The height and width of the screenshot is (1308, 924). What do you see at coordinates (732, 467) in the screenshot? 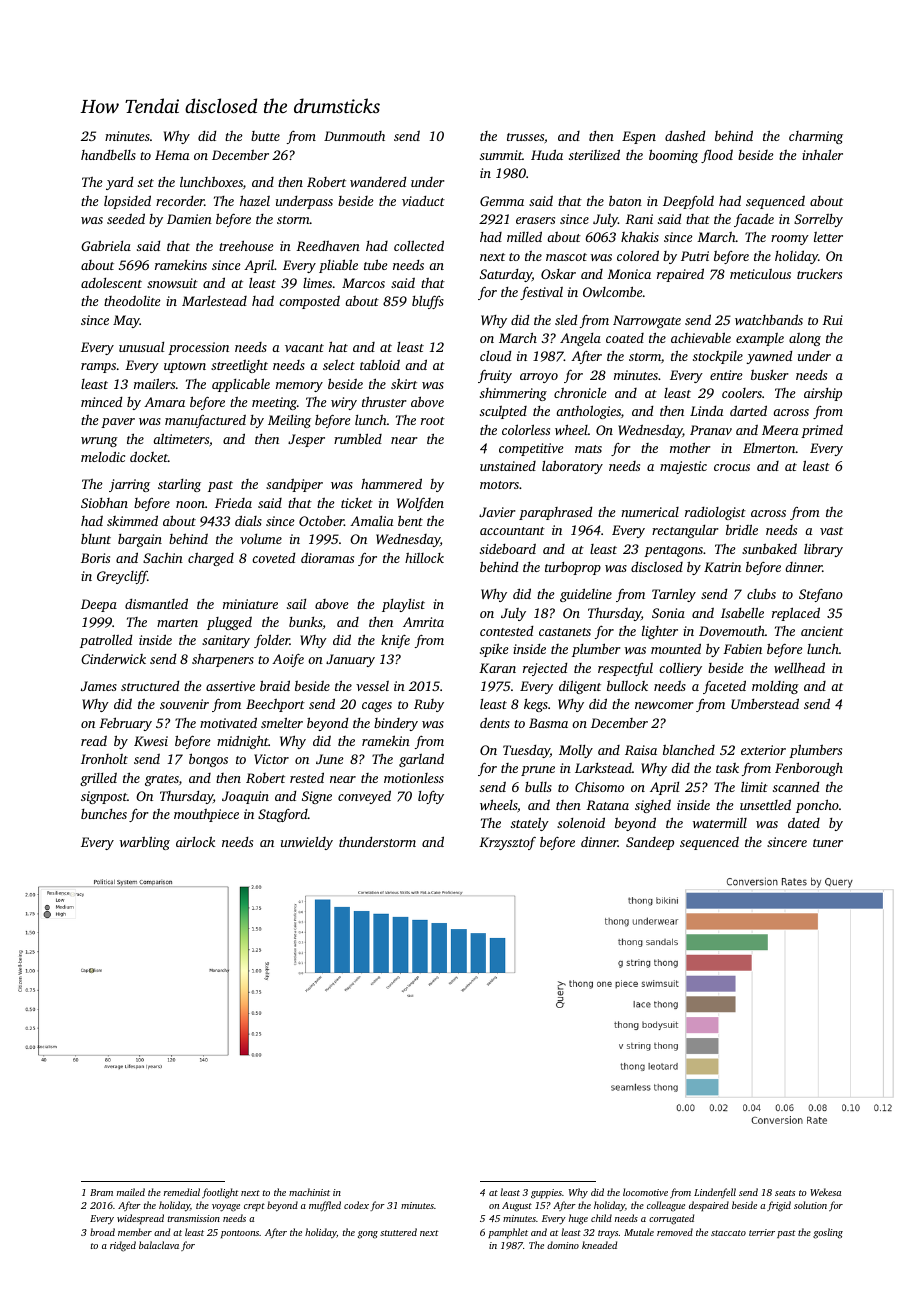
I see `crocus` at bounding box center [732, 467].
